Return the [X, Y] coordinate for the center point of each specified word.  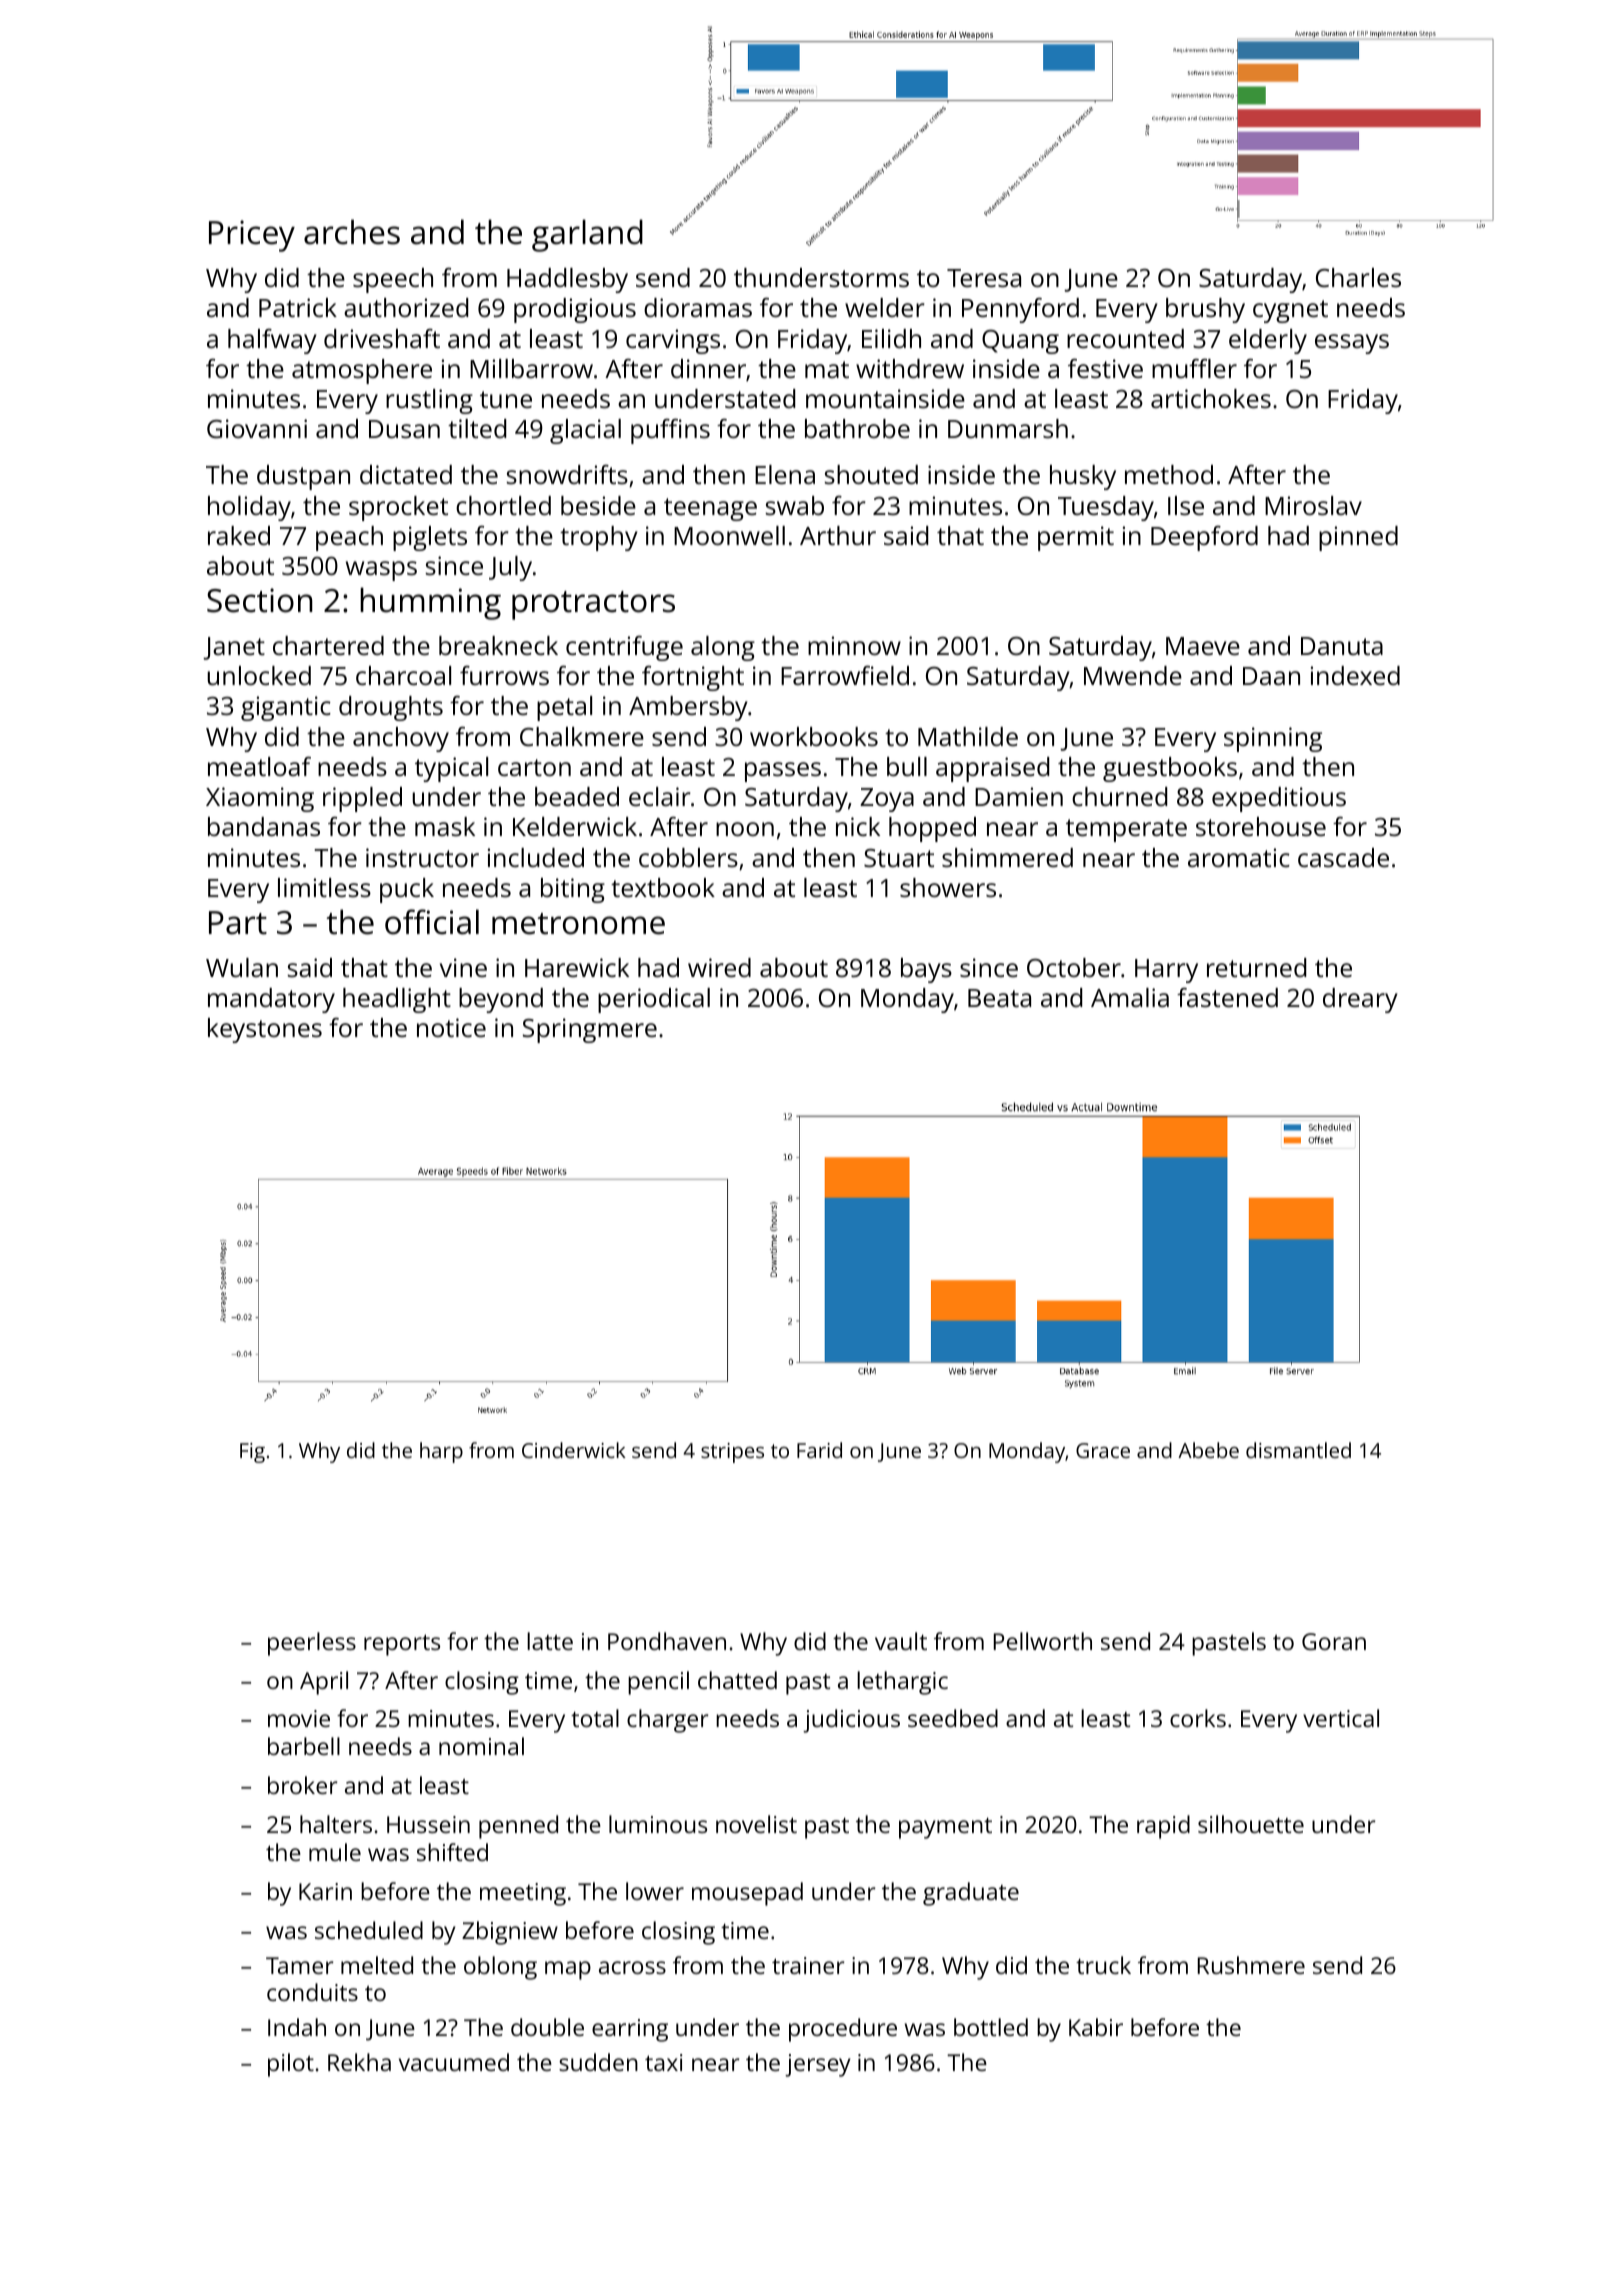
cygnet [1290, 311]
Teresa [984, 278]
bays [926, 970]
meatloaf [259, 766]
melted [377, 1965]
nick [858, 826]
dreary [1360, 1000]
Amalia [1130, 997]
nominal [481, 1746]
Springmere [590, 1030]
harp [441, 1452]
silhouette [1251, 1824]
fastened [1227, 997]
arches [352, 232]
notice [451, 1027]
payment [945, 1828]
